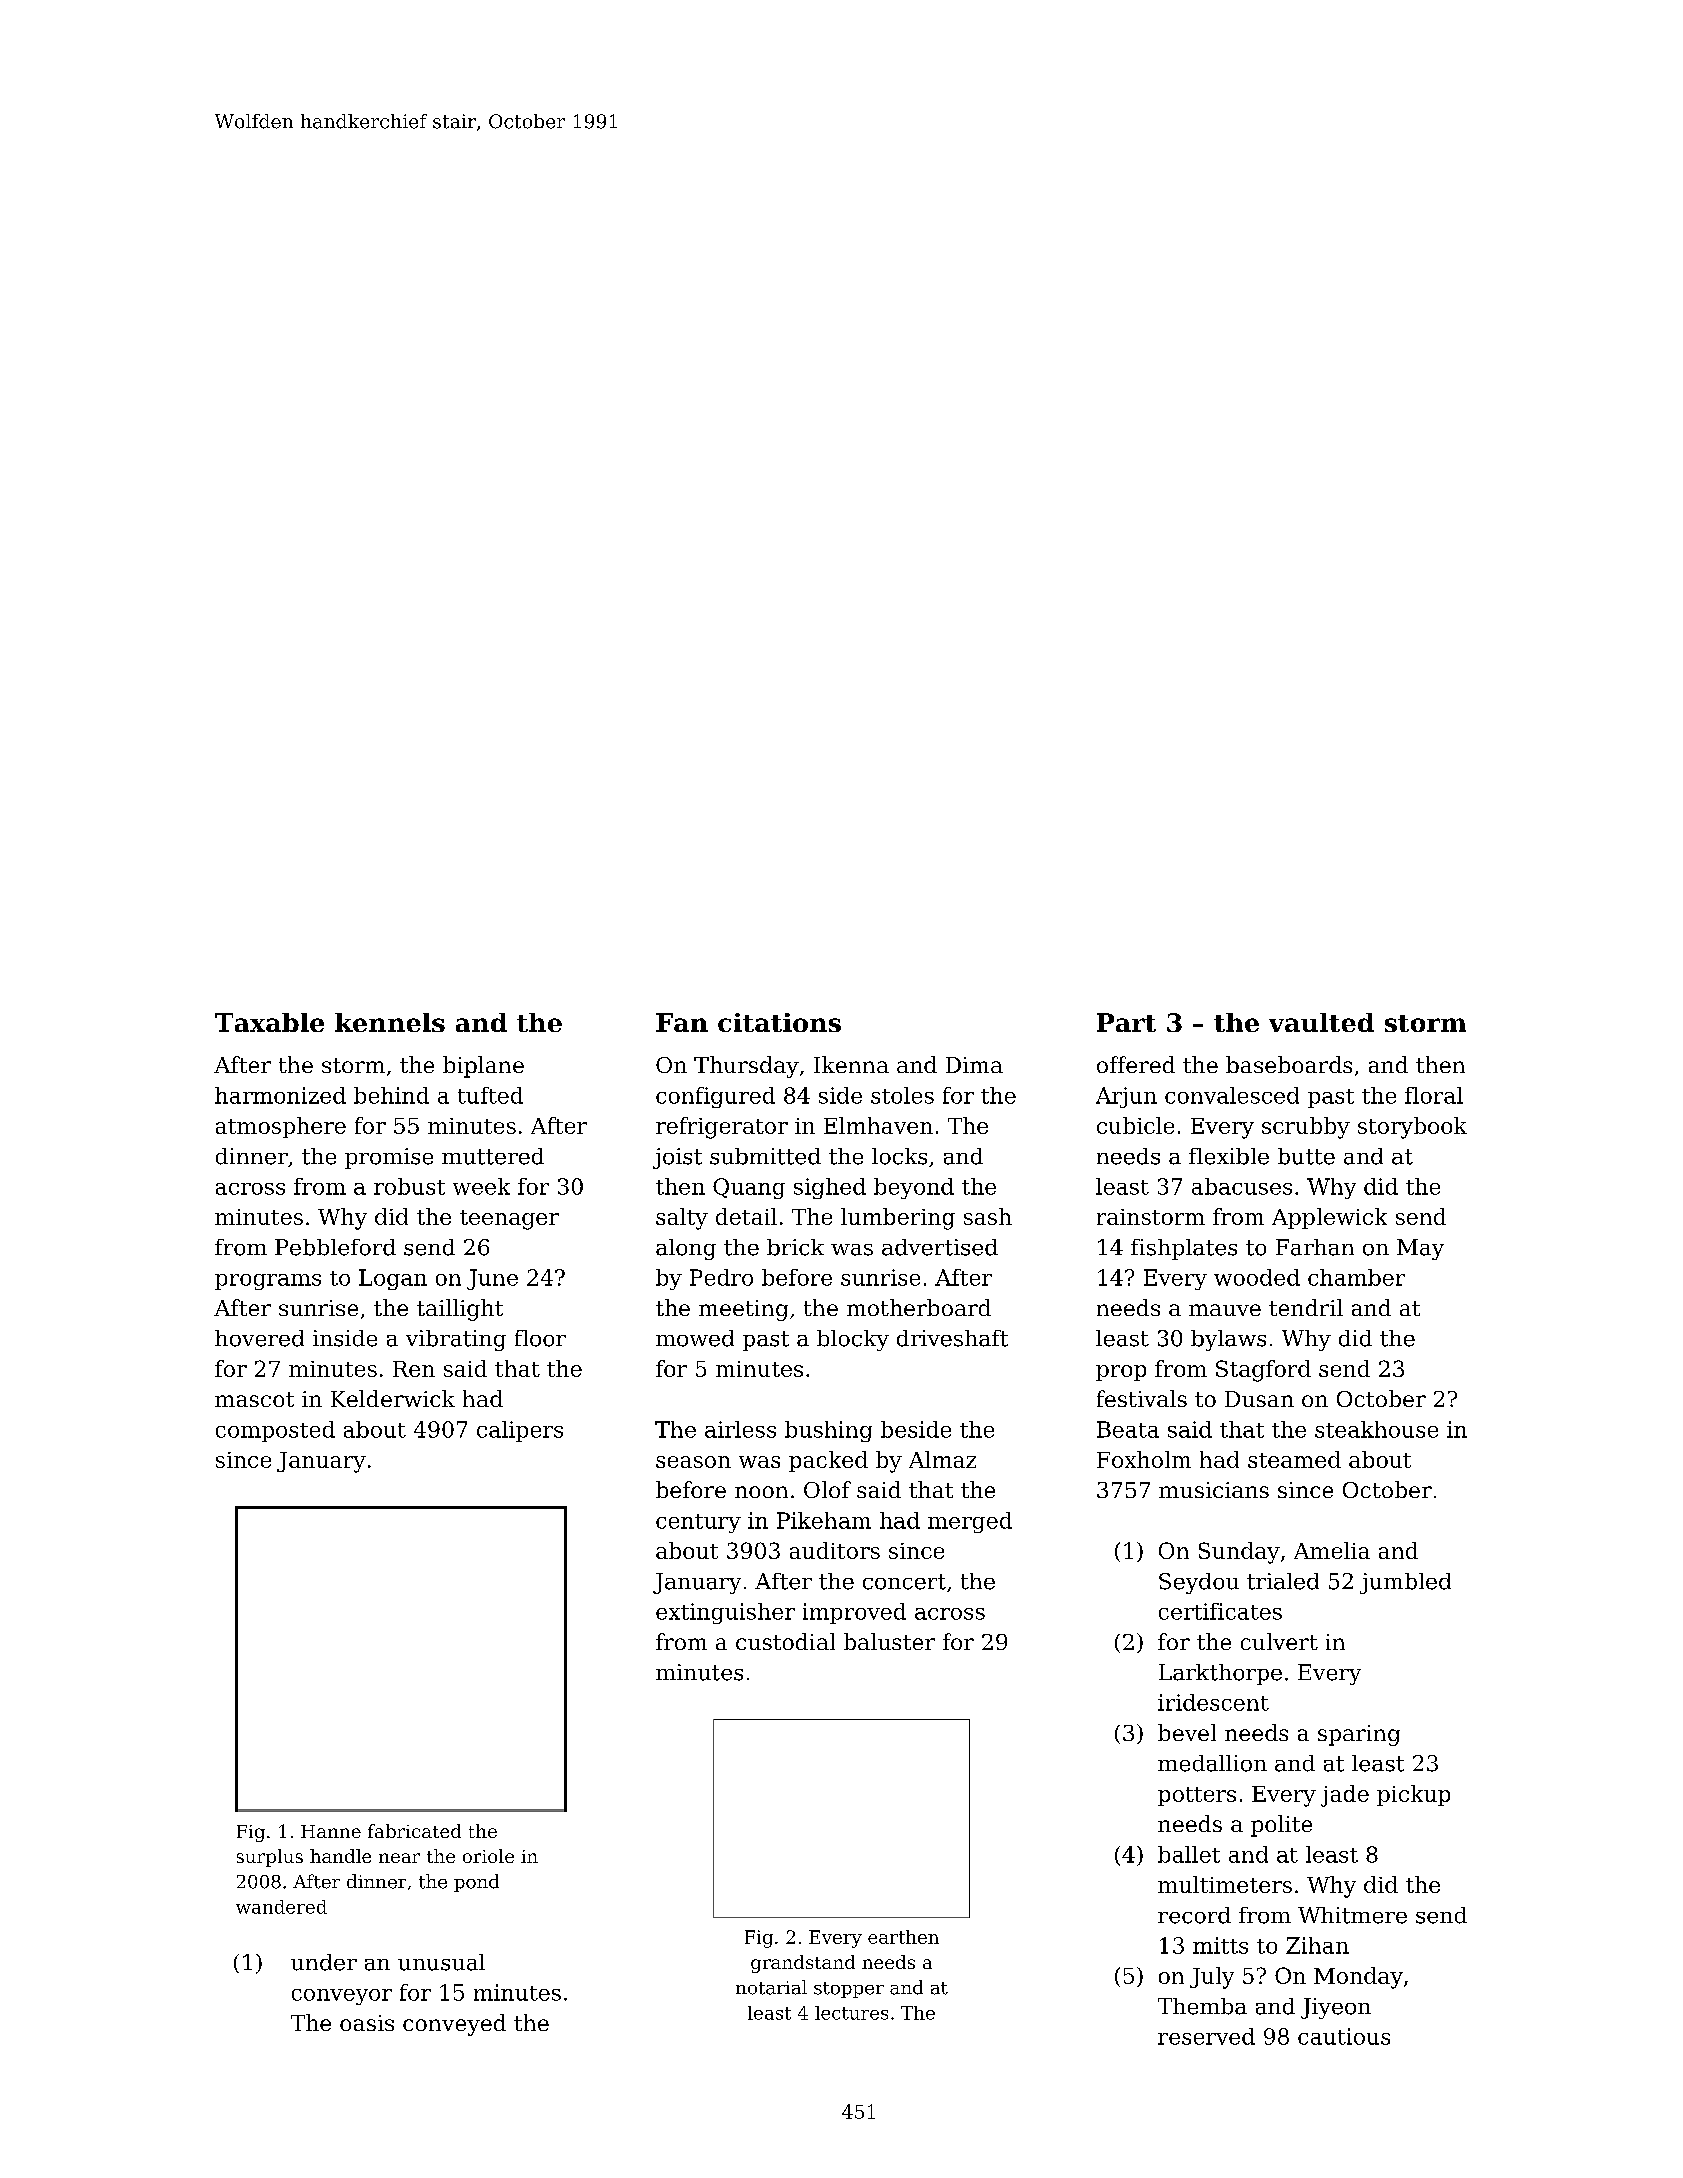  I want to click on notarial, so click(771, 1987).
